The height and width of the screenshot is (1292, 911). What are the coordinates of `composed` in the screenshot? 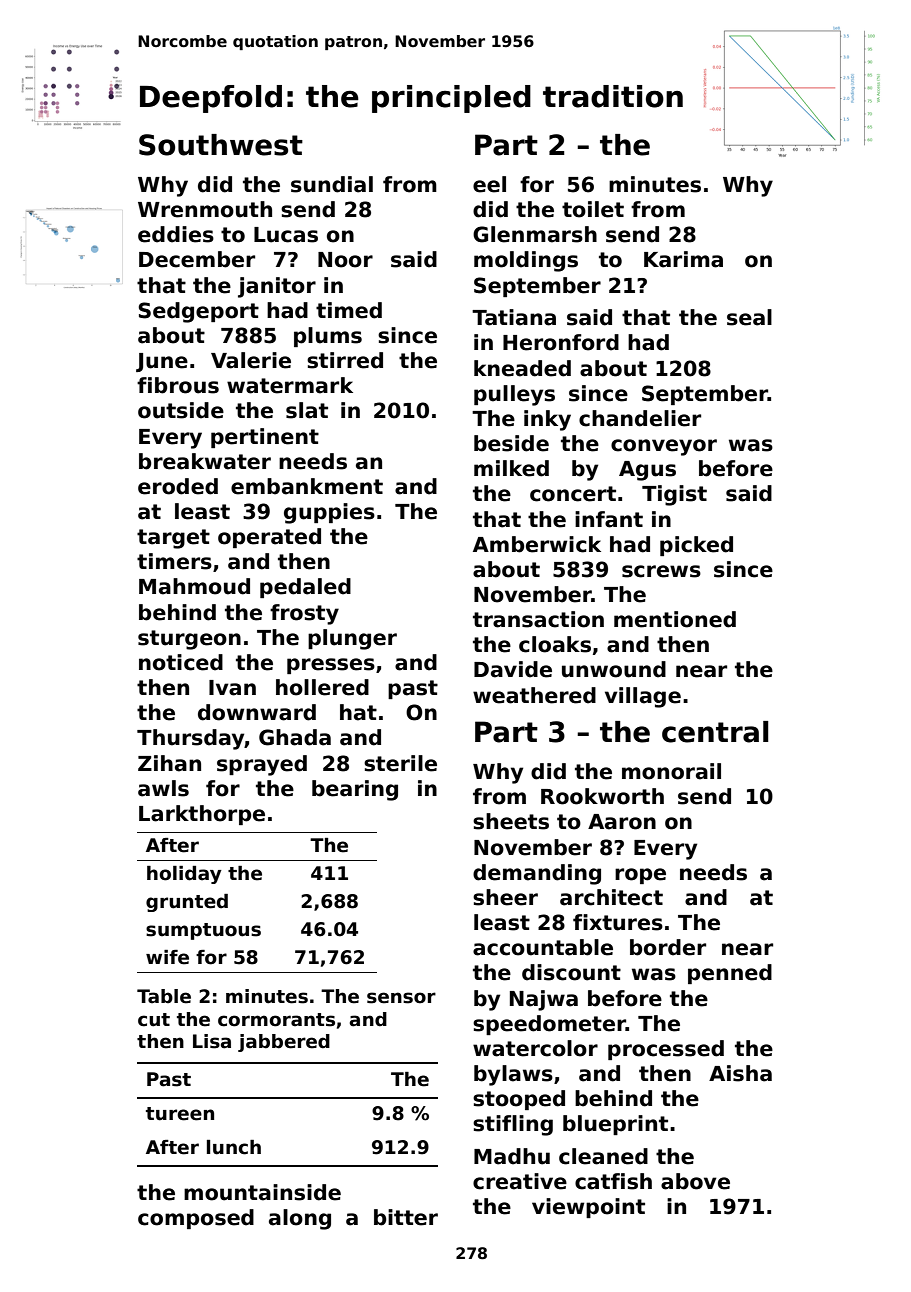 It's located at (196, 1219).
